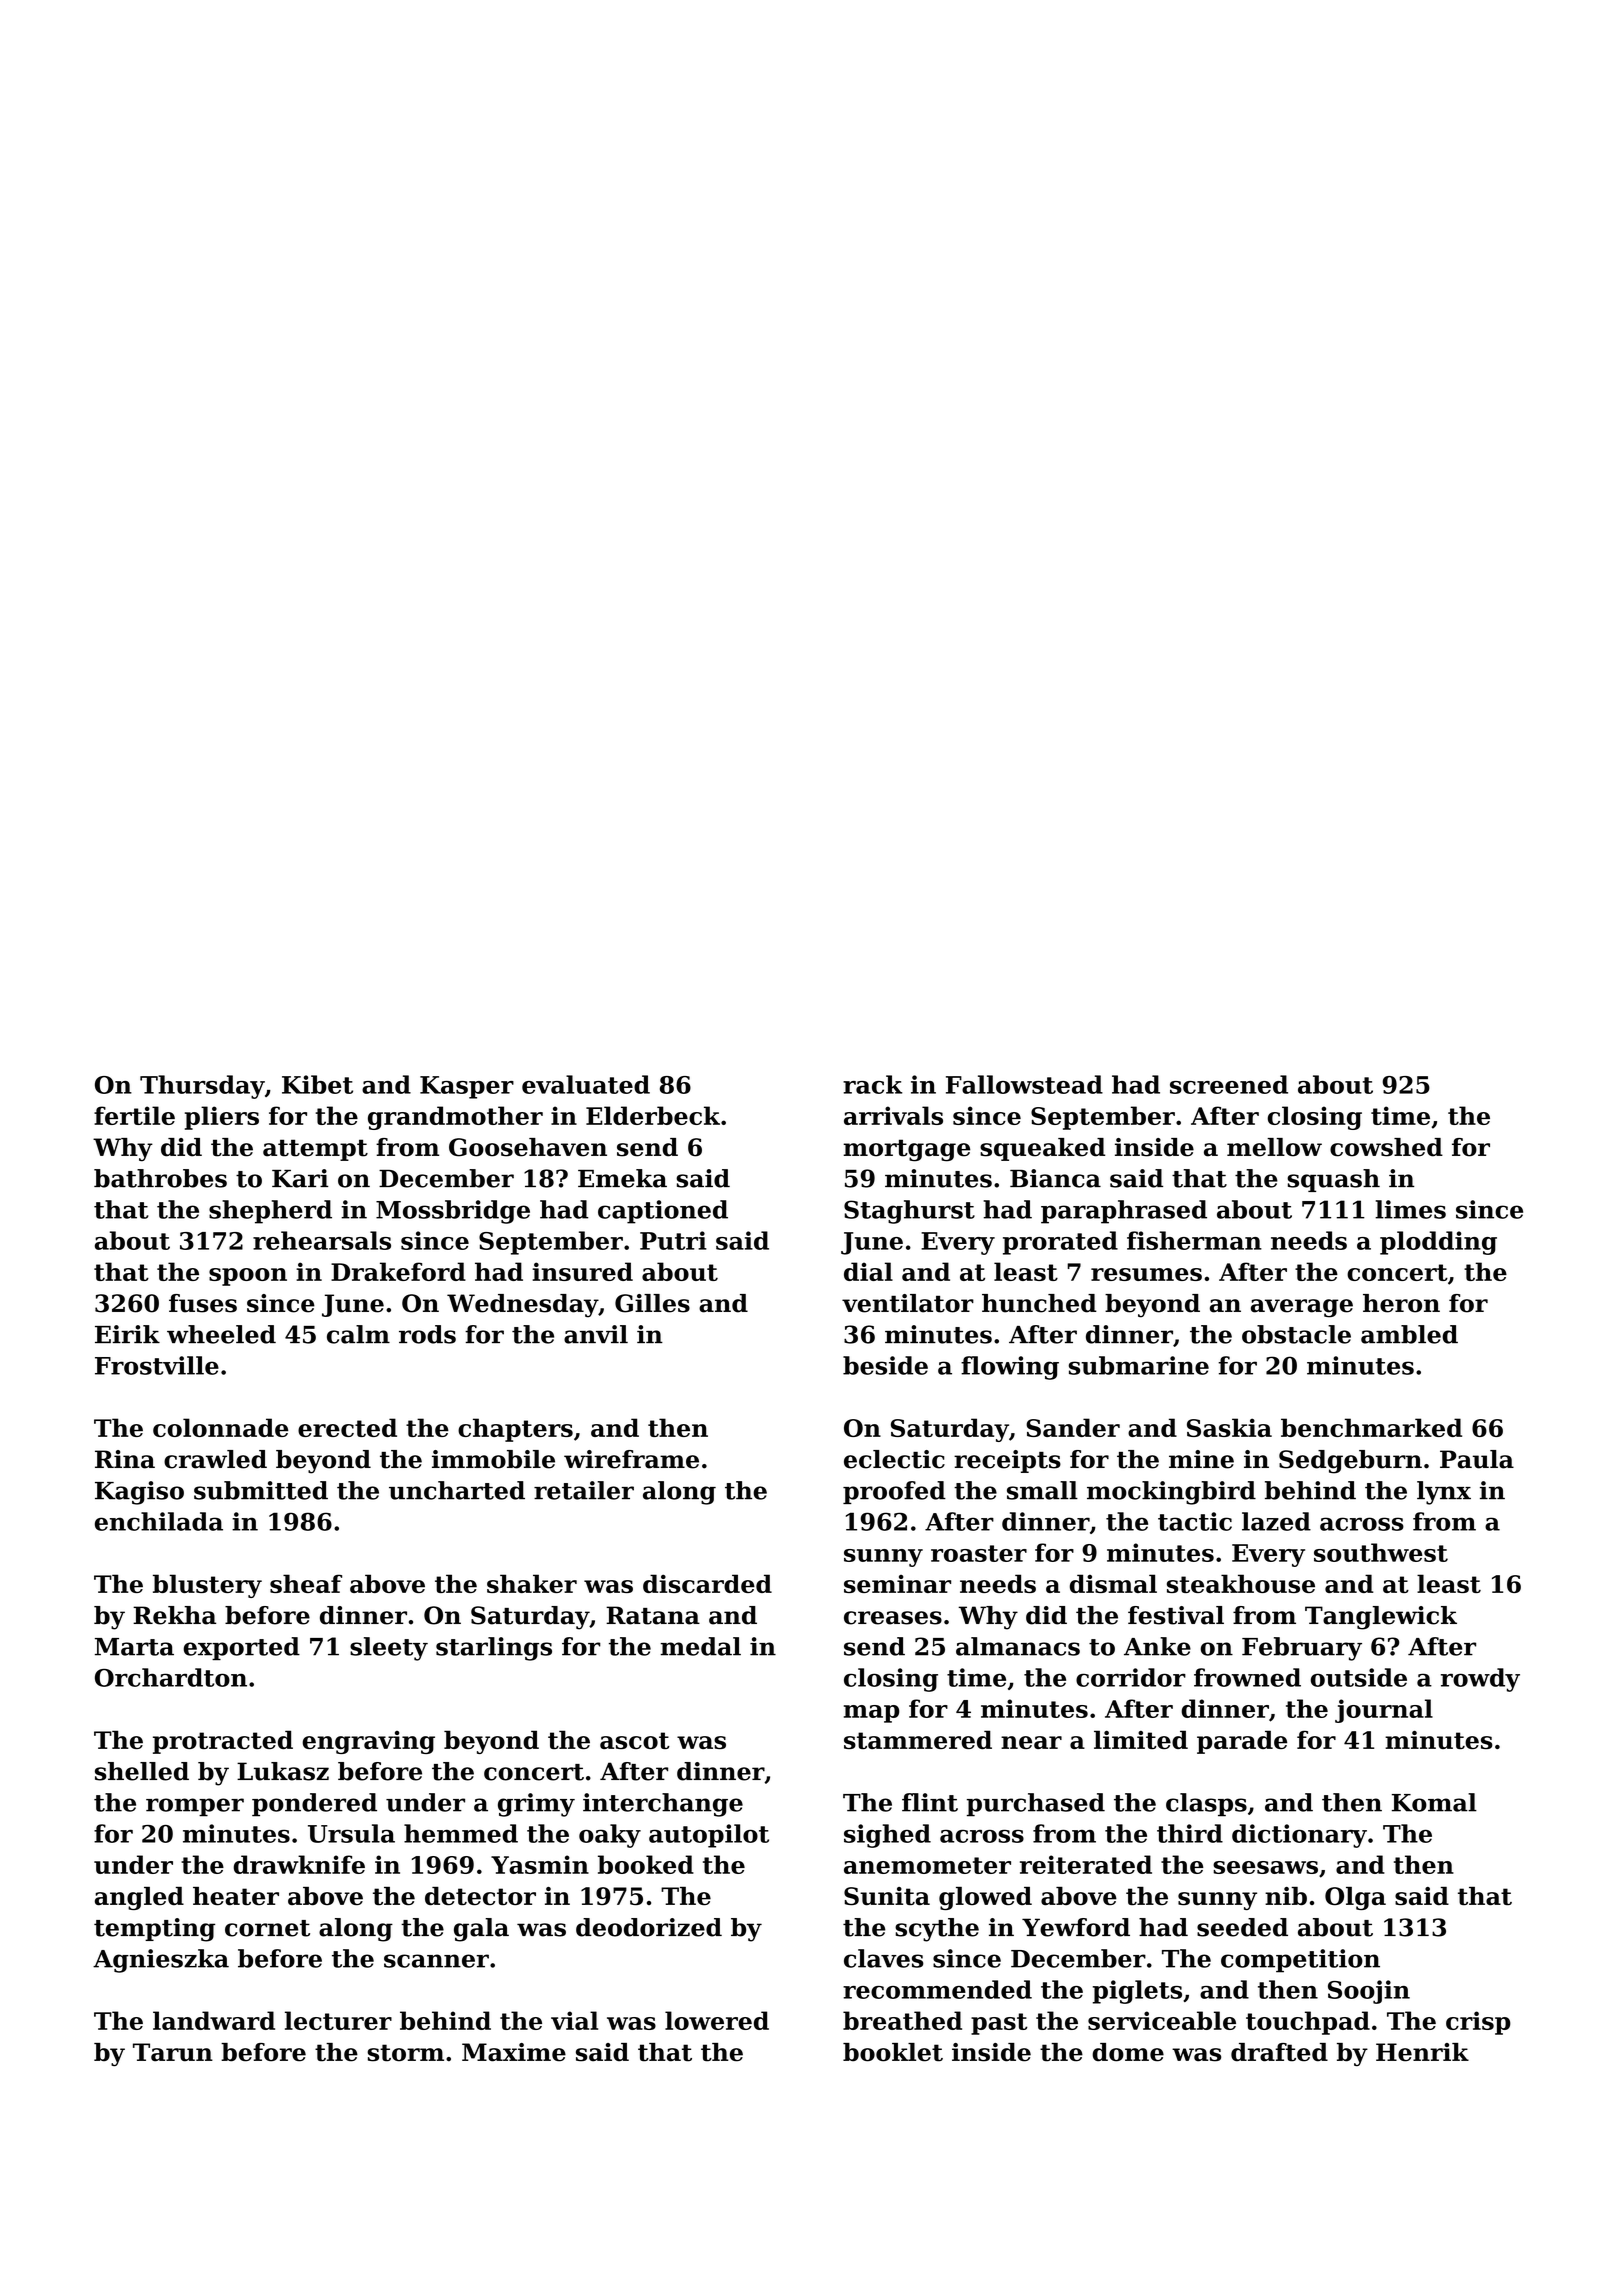 This page has height=2292, width=1620. Describe the element at coordinates (261, 1490) in the page. I see `submitted` at that location.
